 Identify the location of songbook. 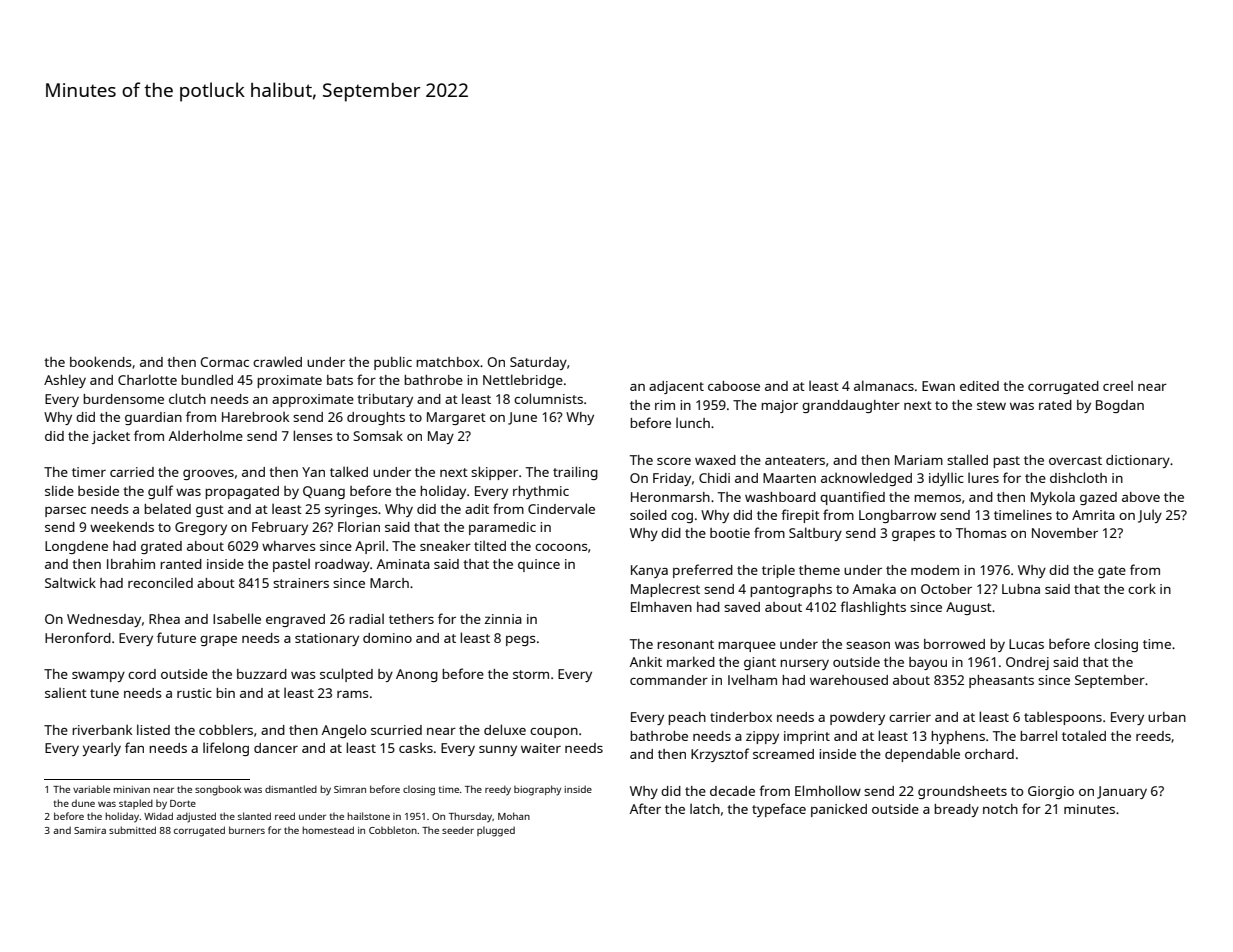
(218, 790).
